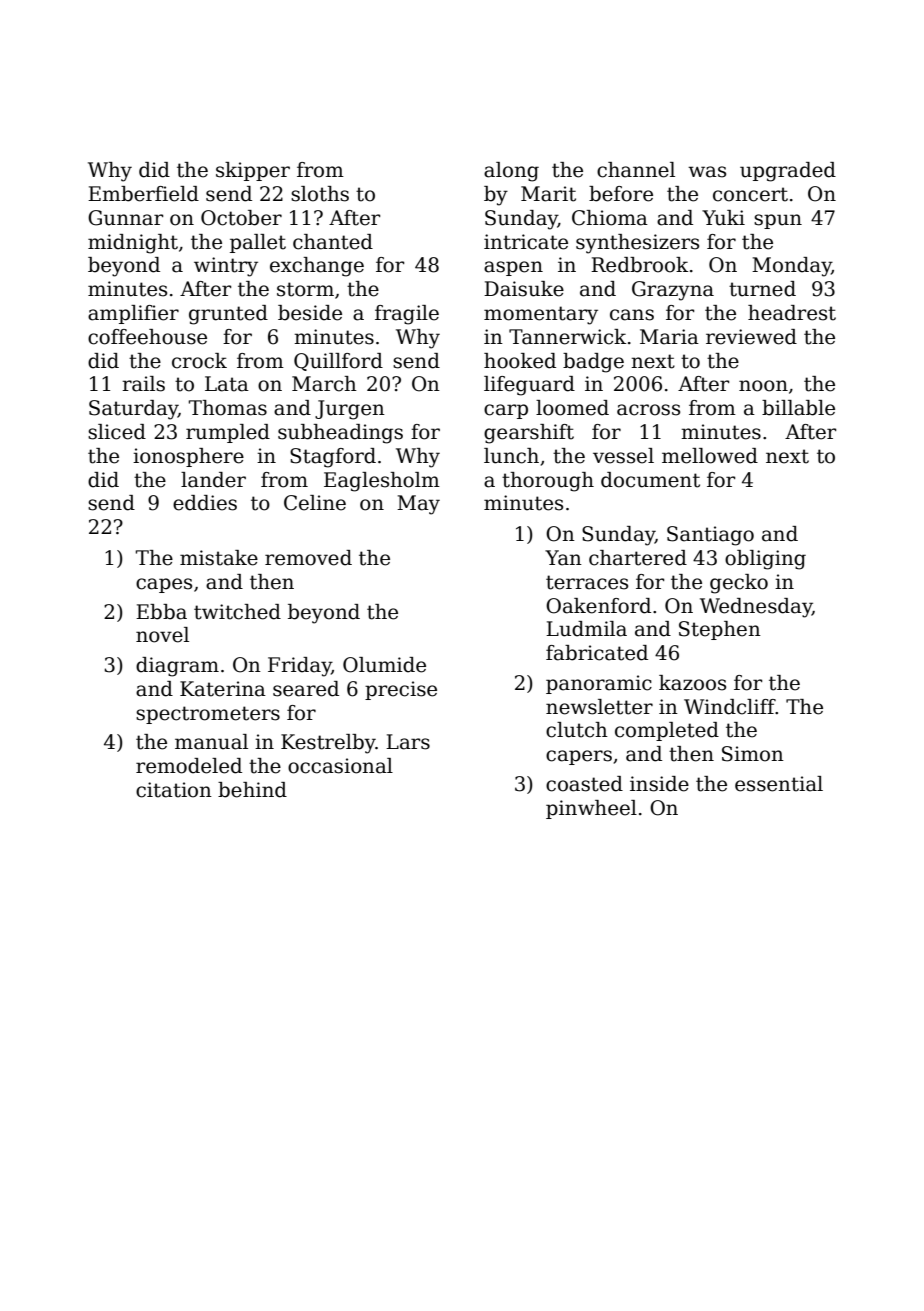 This image has height=1311, width=924. Describe the element at coordinates (174, 790) in the image. I see `citation` at that location.
